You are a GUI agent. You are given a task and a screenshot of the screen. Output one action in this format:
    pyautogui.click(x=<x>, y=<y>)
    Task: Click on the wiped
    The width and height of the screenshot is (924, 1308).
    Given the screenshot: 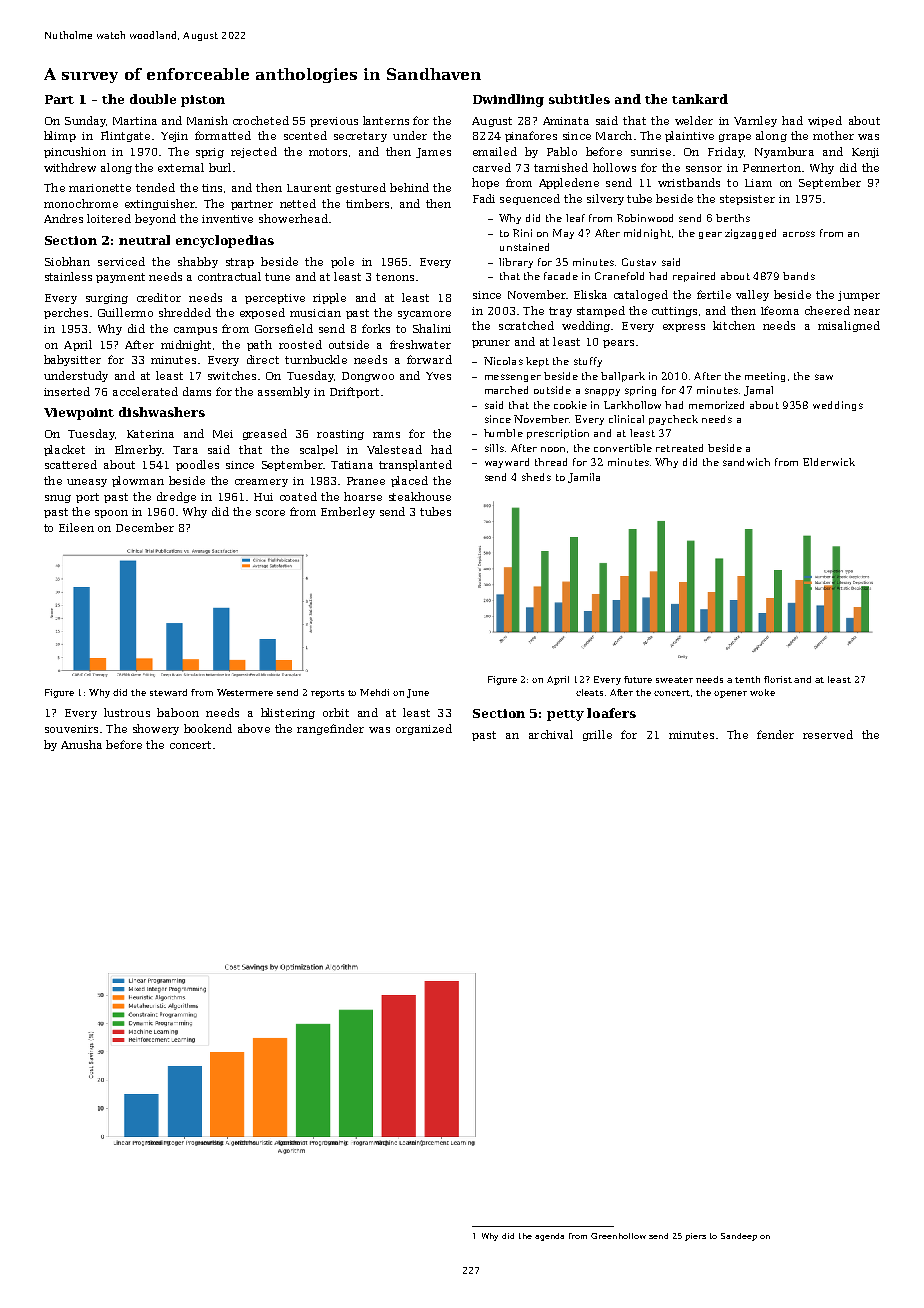 What is the action you would take?
    pyautogui.click(x=825, y=121)
